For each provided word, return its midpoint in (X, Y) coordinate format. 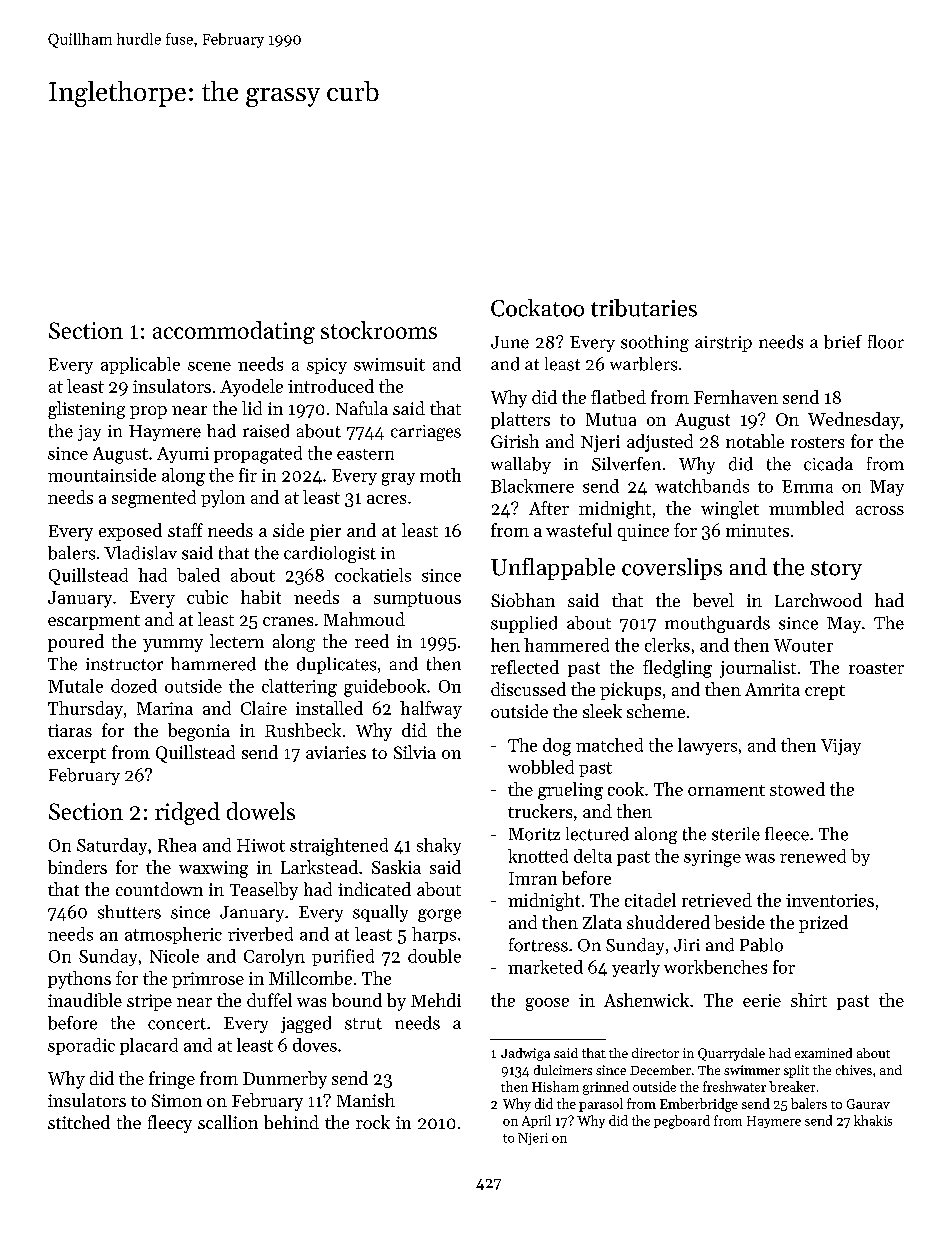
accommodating (234, 332)
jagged (306, 1024)
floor (886, 342)
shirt (809, 1000)
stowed (797, 789)
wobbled (541, 767)
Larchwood (818, 600)
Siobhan (523, 600)
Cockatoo (537, 308)
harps (434, 935)
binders (77, 867)
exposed (130, 532)
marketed (545, 967)
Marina (165, 708)
